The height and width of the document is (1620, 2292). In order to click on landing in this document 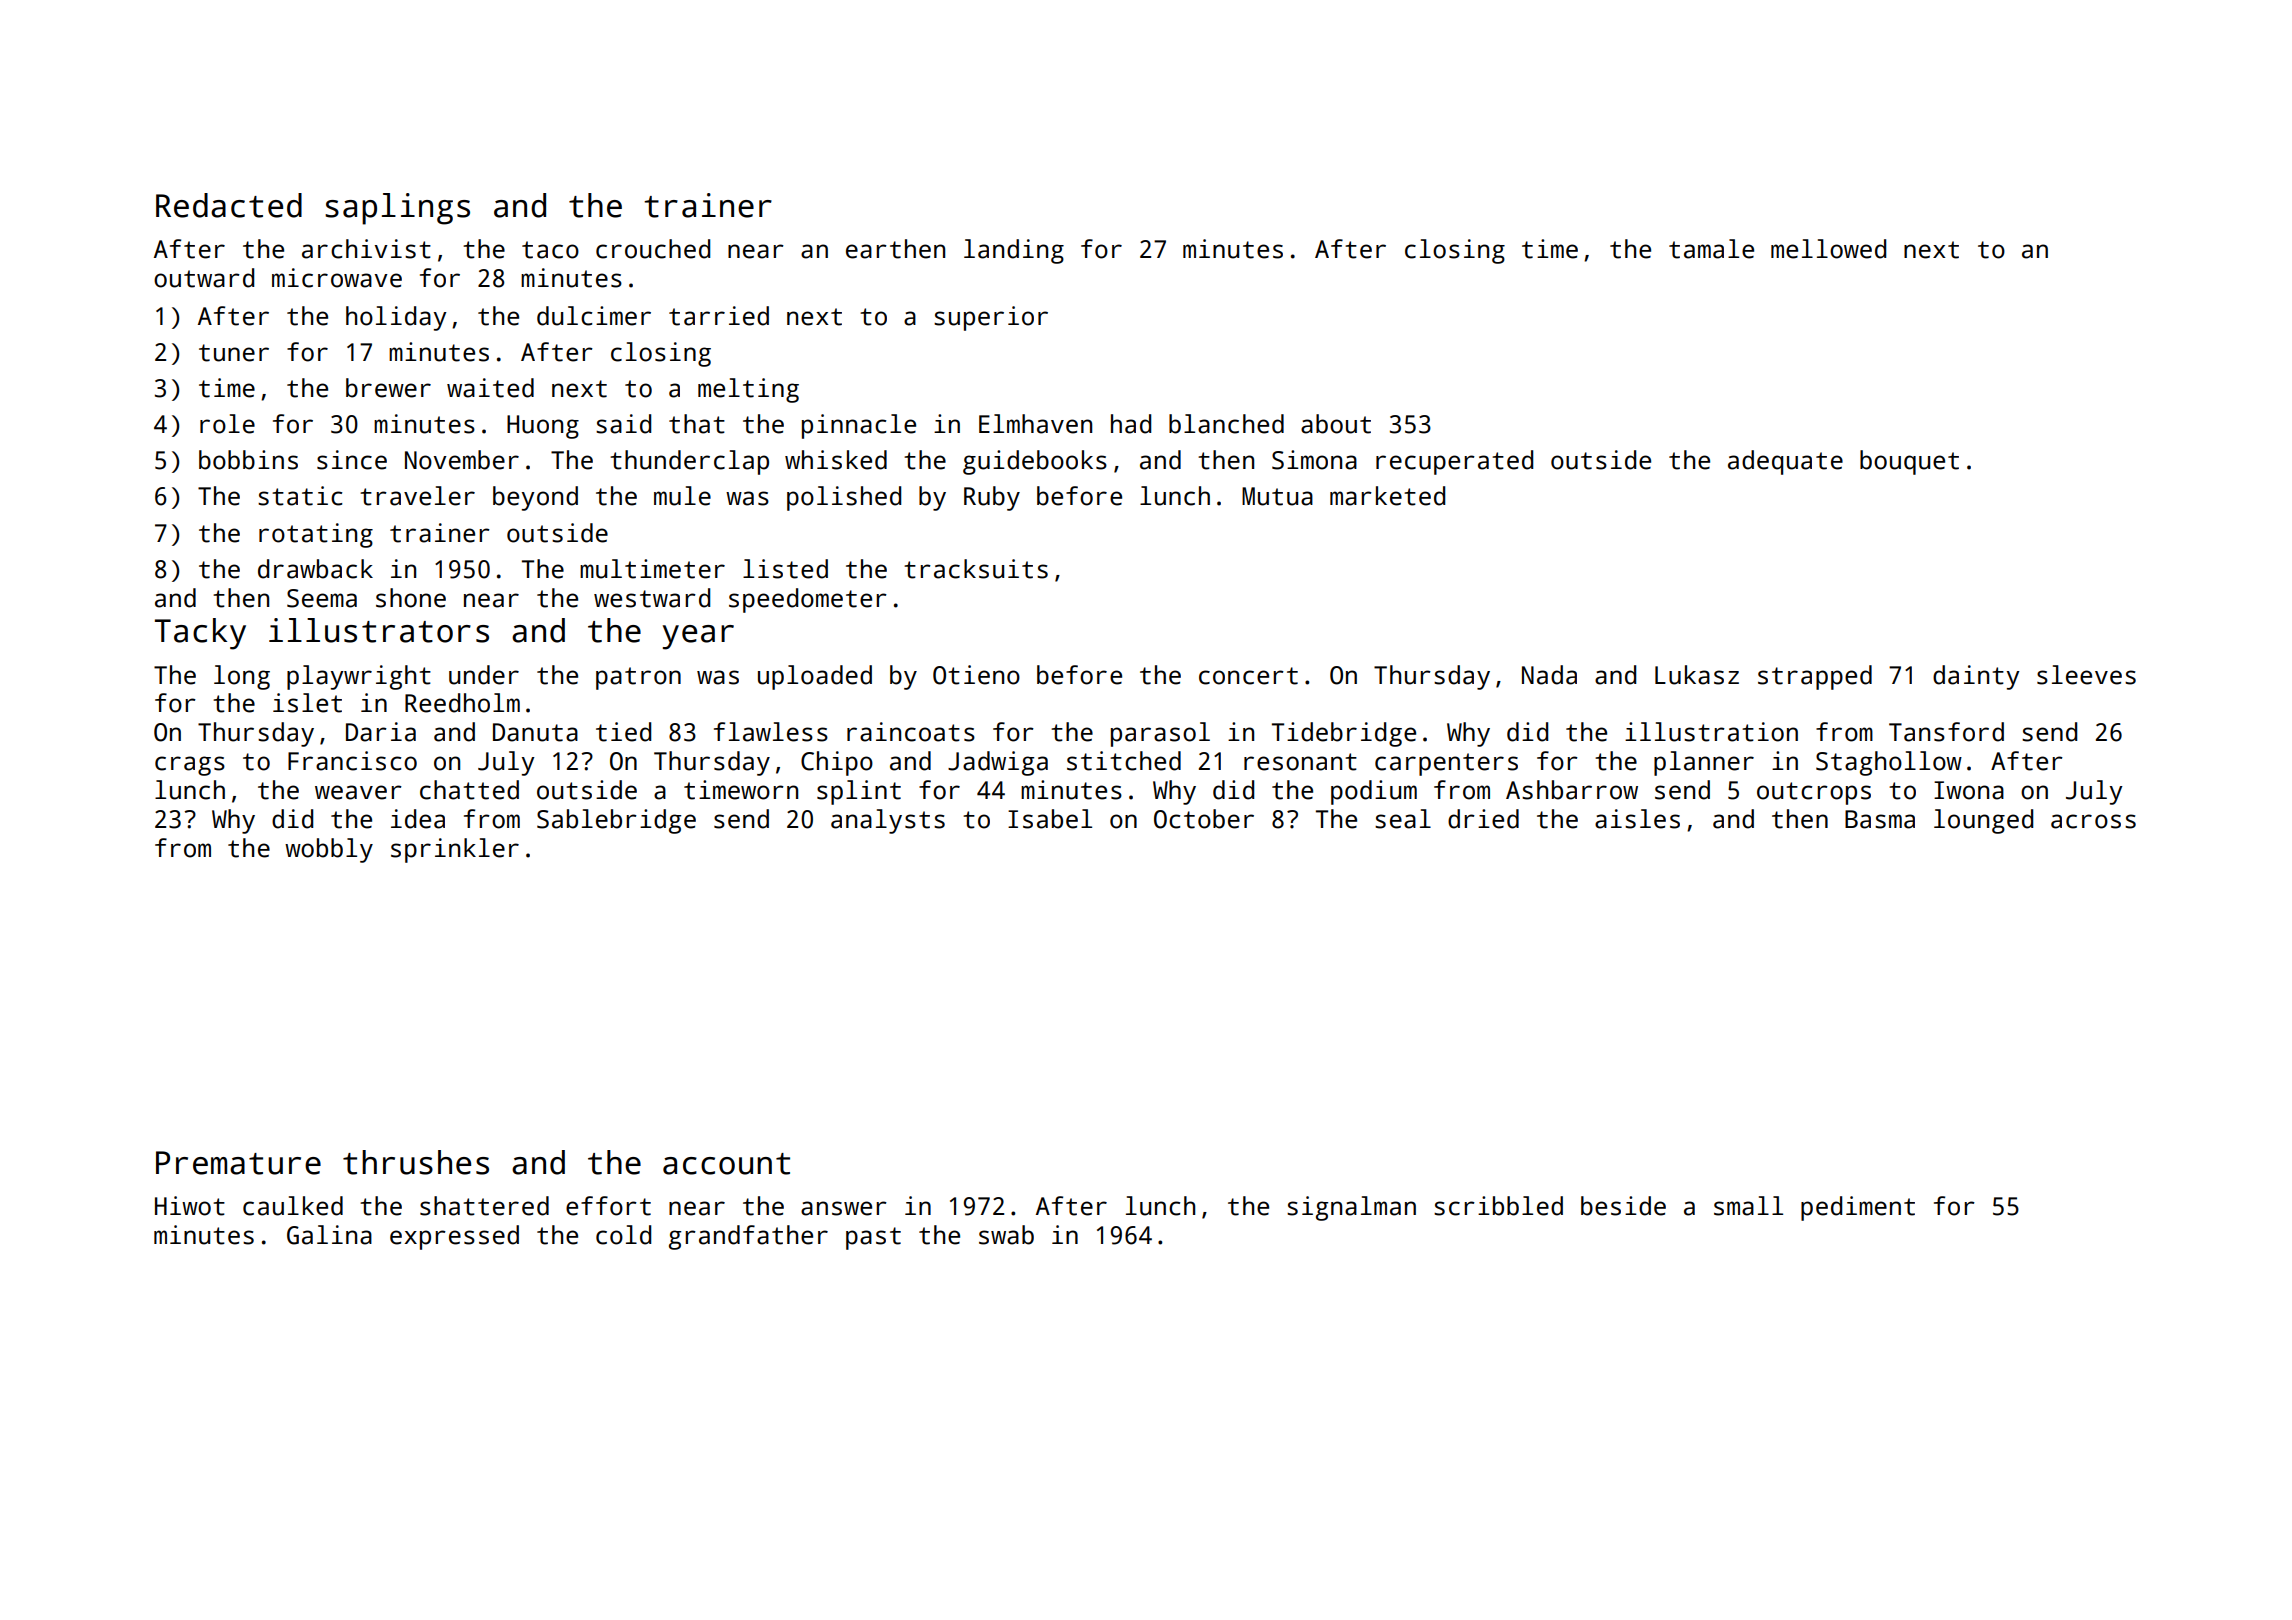, I will do `click(1014, 251)`.
